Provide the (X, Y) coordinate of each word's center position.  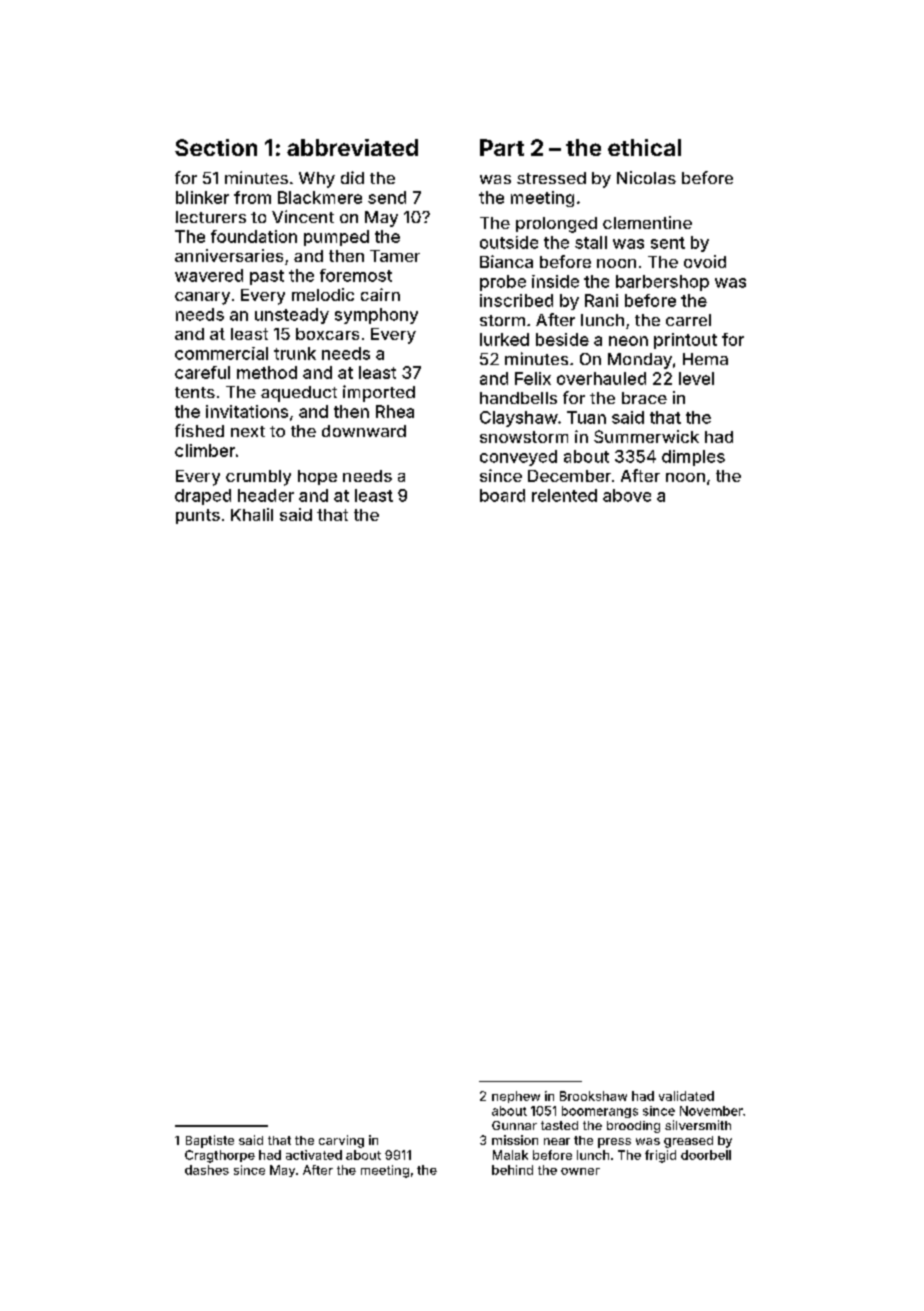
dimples (693, 458)
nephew (516, 1097)
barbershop (662, 283)
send (387, 197)
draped (203, 497)
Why (317, 180)
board (502, 495)
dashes (207, 1170)
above (627, 495)
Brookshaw (593, 1096)
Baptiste (210, 1141)
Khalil (252, 514)
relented (564, 495)
